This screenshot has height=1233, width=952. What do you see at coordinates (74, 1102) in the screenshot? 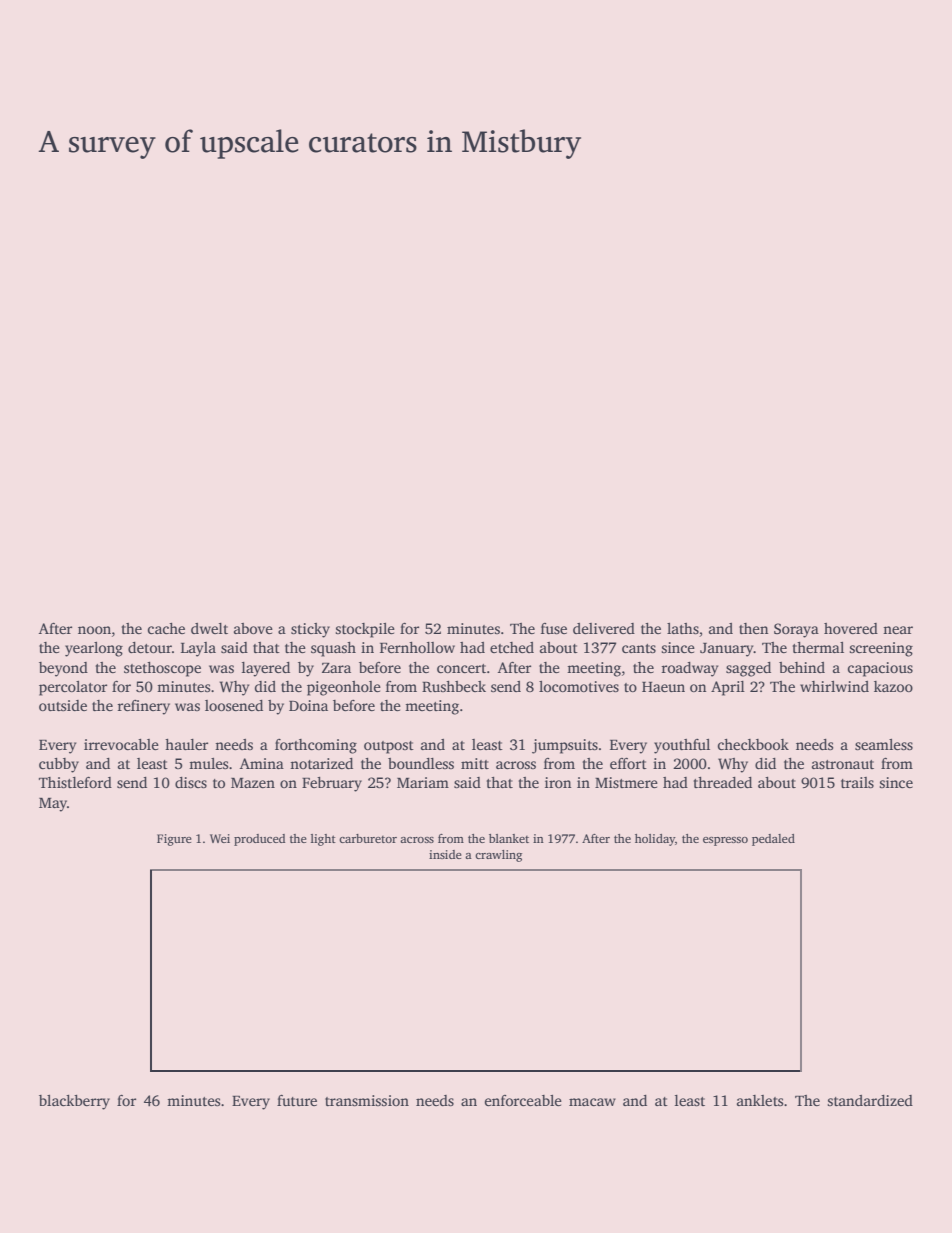
I see `blackberry` at bounding box center [74, 1102].
